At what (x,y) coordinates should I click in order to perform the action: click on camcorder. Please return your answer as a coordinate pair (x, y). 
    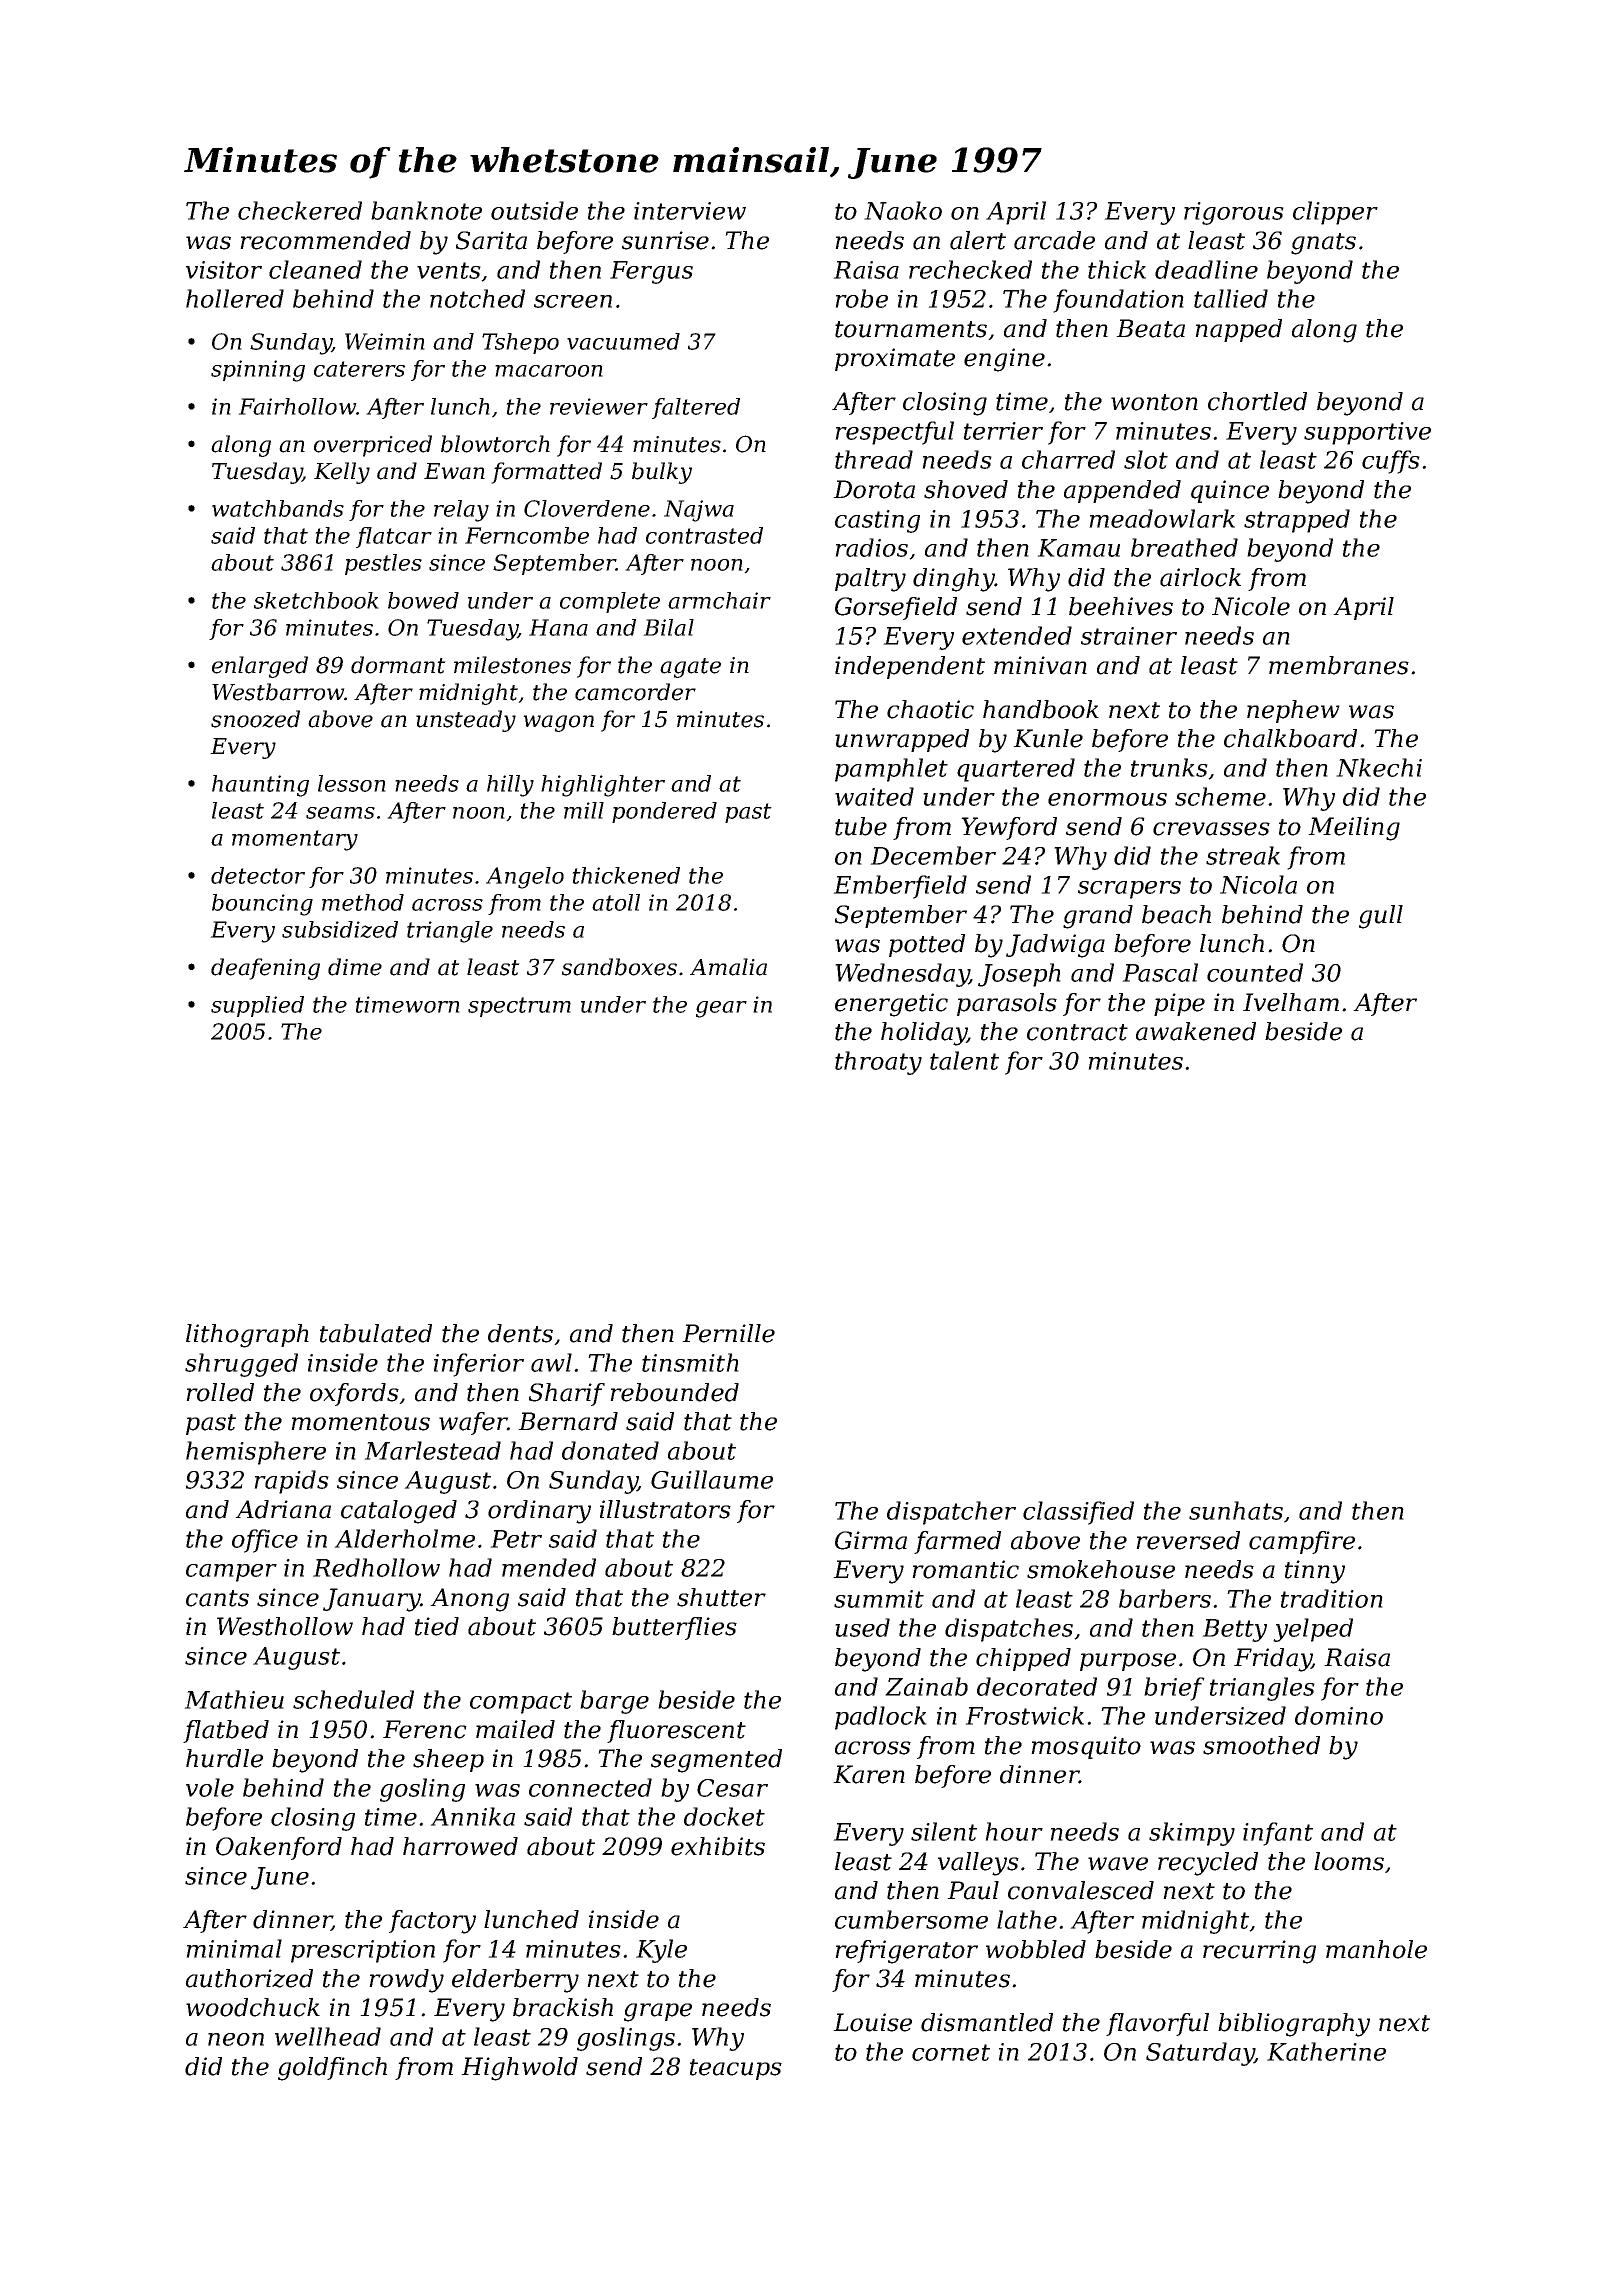
    Looking at the image, I should click on (635, 692).
